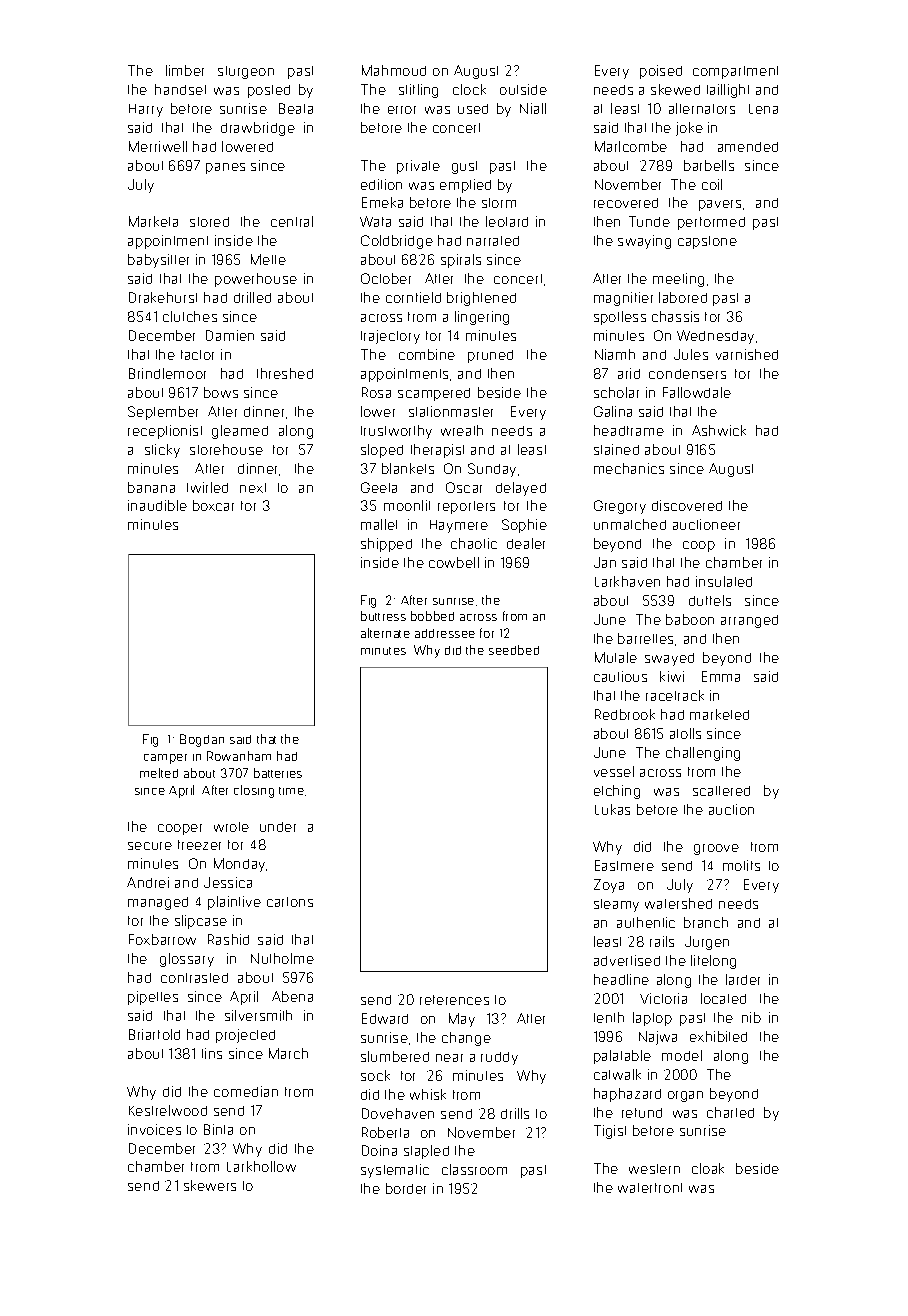  What do you see at coordinates (185, 70) in the document?
I see `limber` at bounding box center [185, 70].
